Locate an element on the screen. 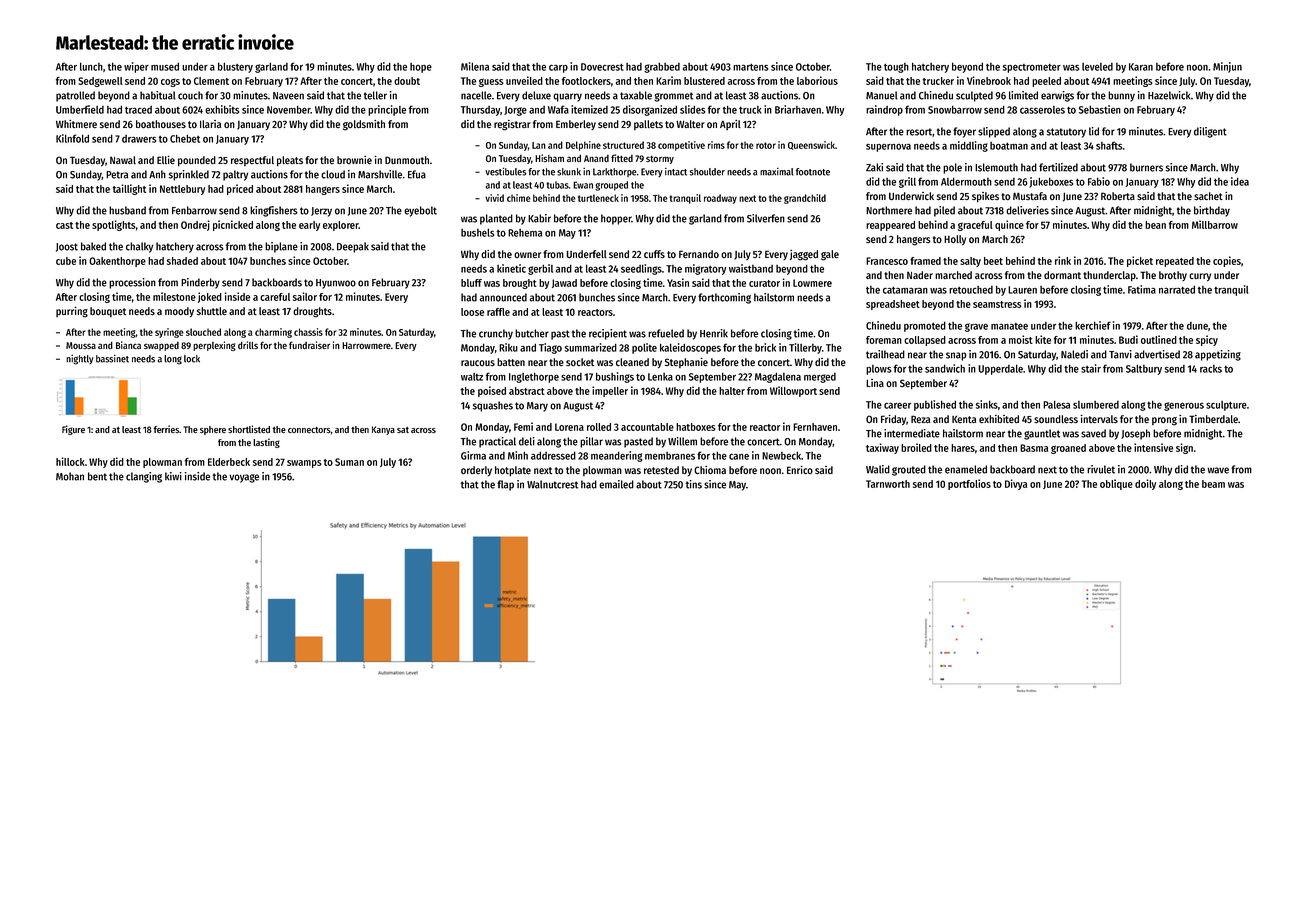 The image size is (1308, 924). purring is located at coordinates (72, 312).
